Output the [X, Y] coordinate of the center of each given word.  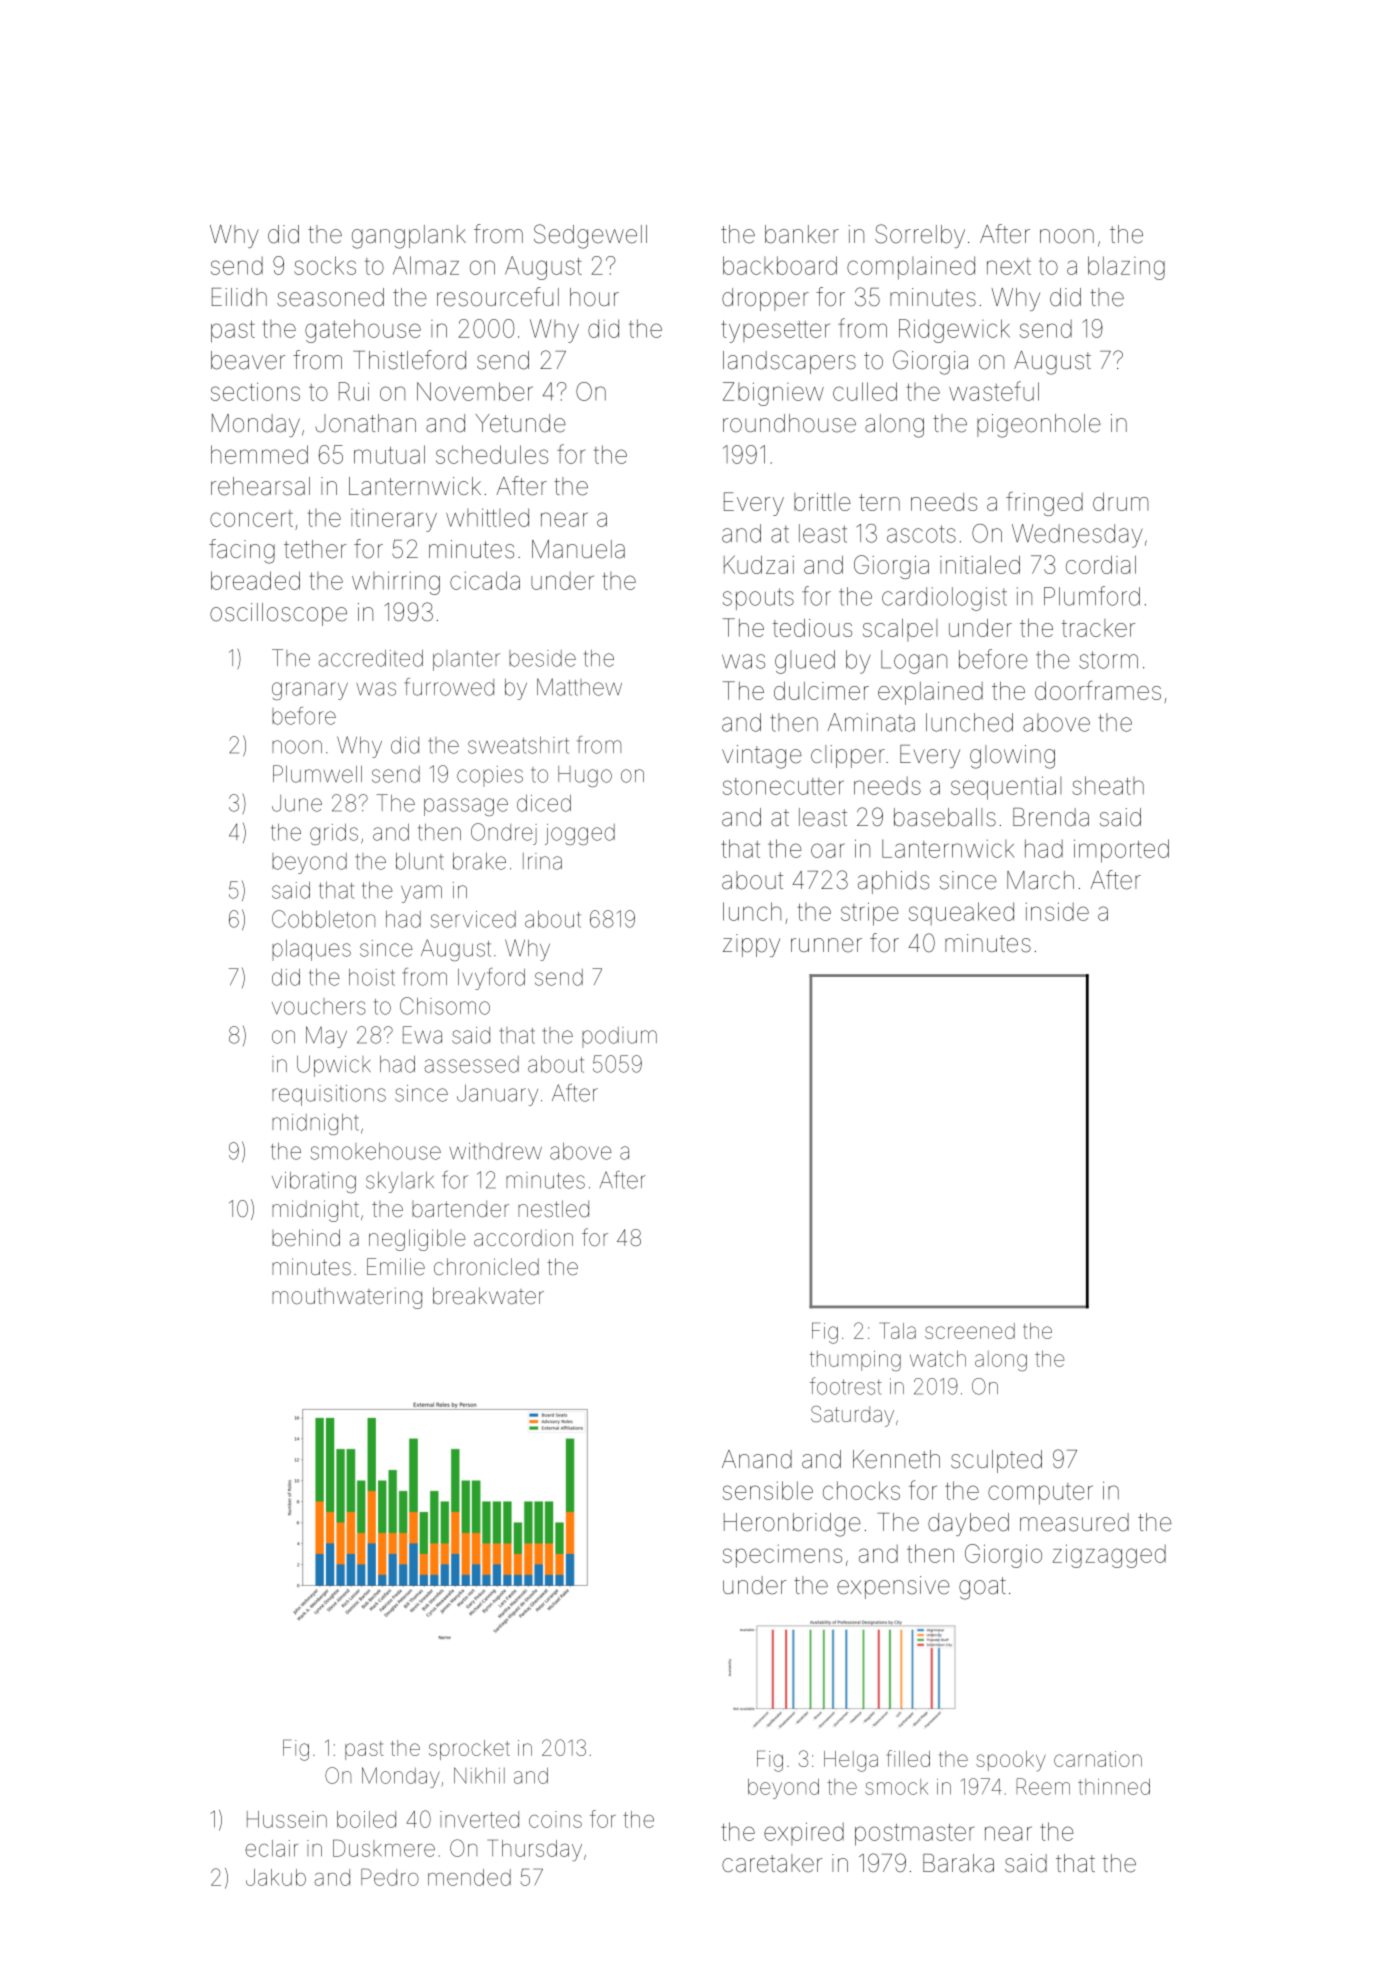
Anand [757, 1459]
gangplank [409, 237]
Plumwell [317, 774]
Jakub [276, 1877]
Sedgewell [590, 236]
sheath [1108, 785]
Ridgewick [954, 331]
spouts [758, 599]
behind [306, 1238]
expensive [893, 1587]
